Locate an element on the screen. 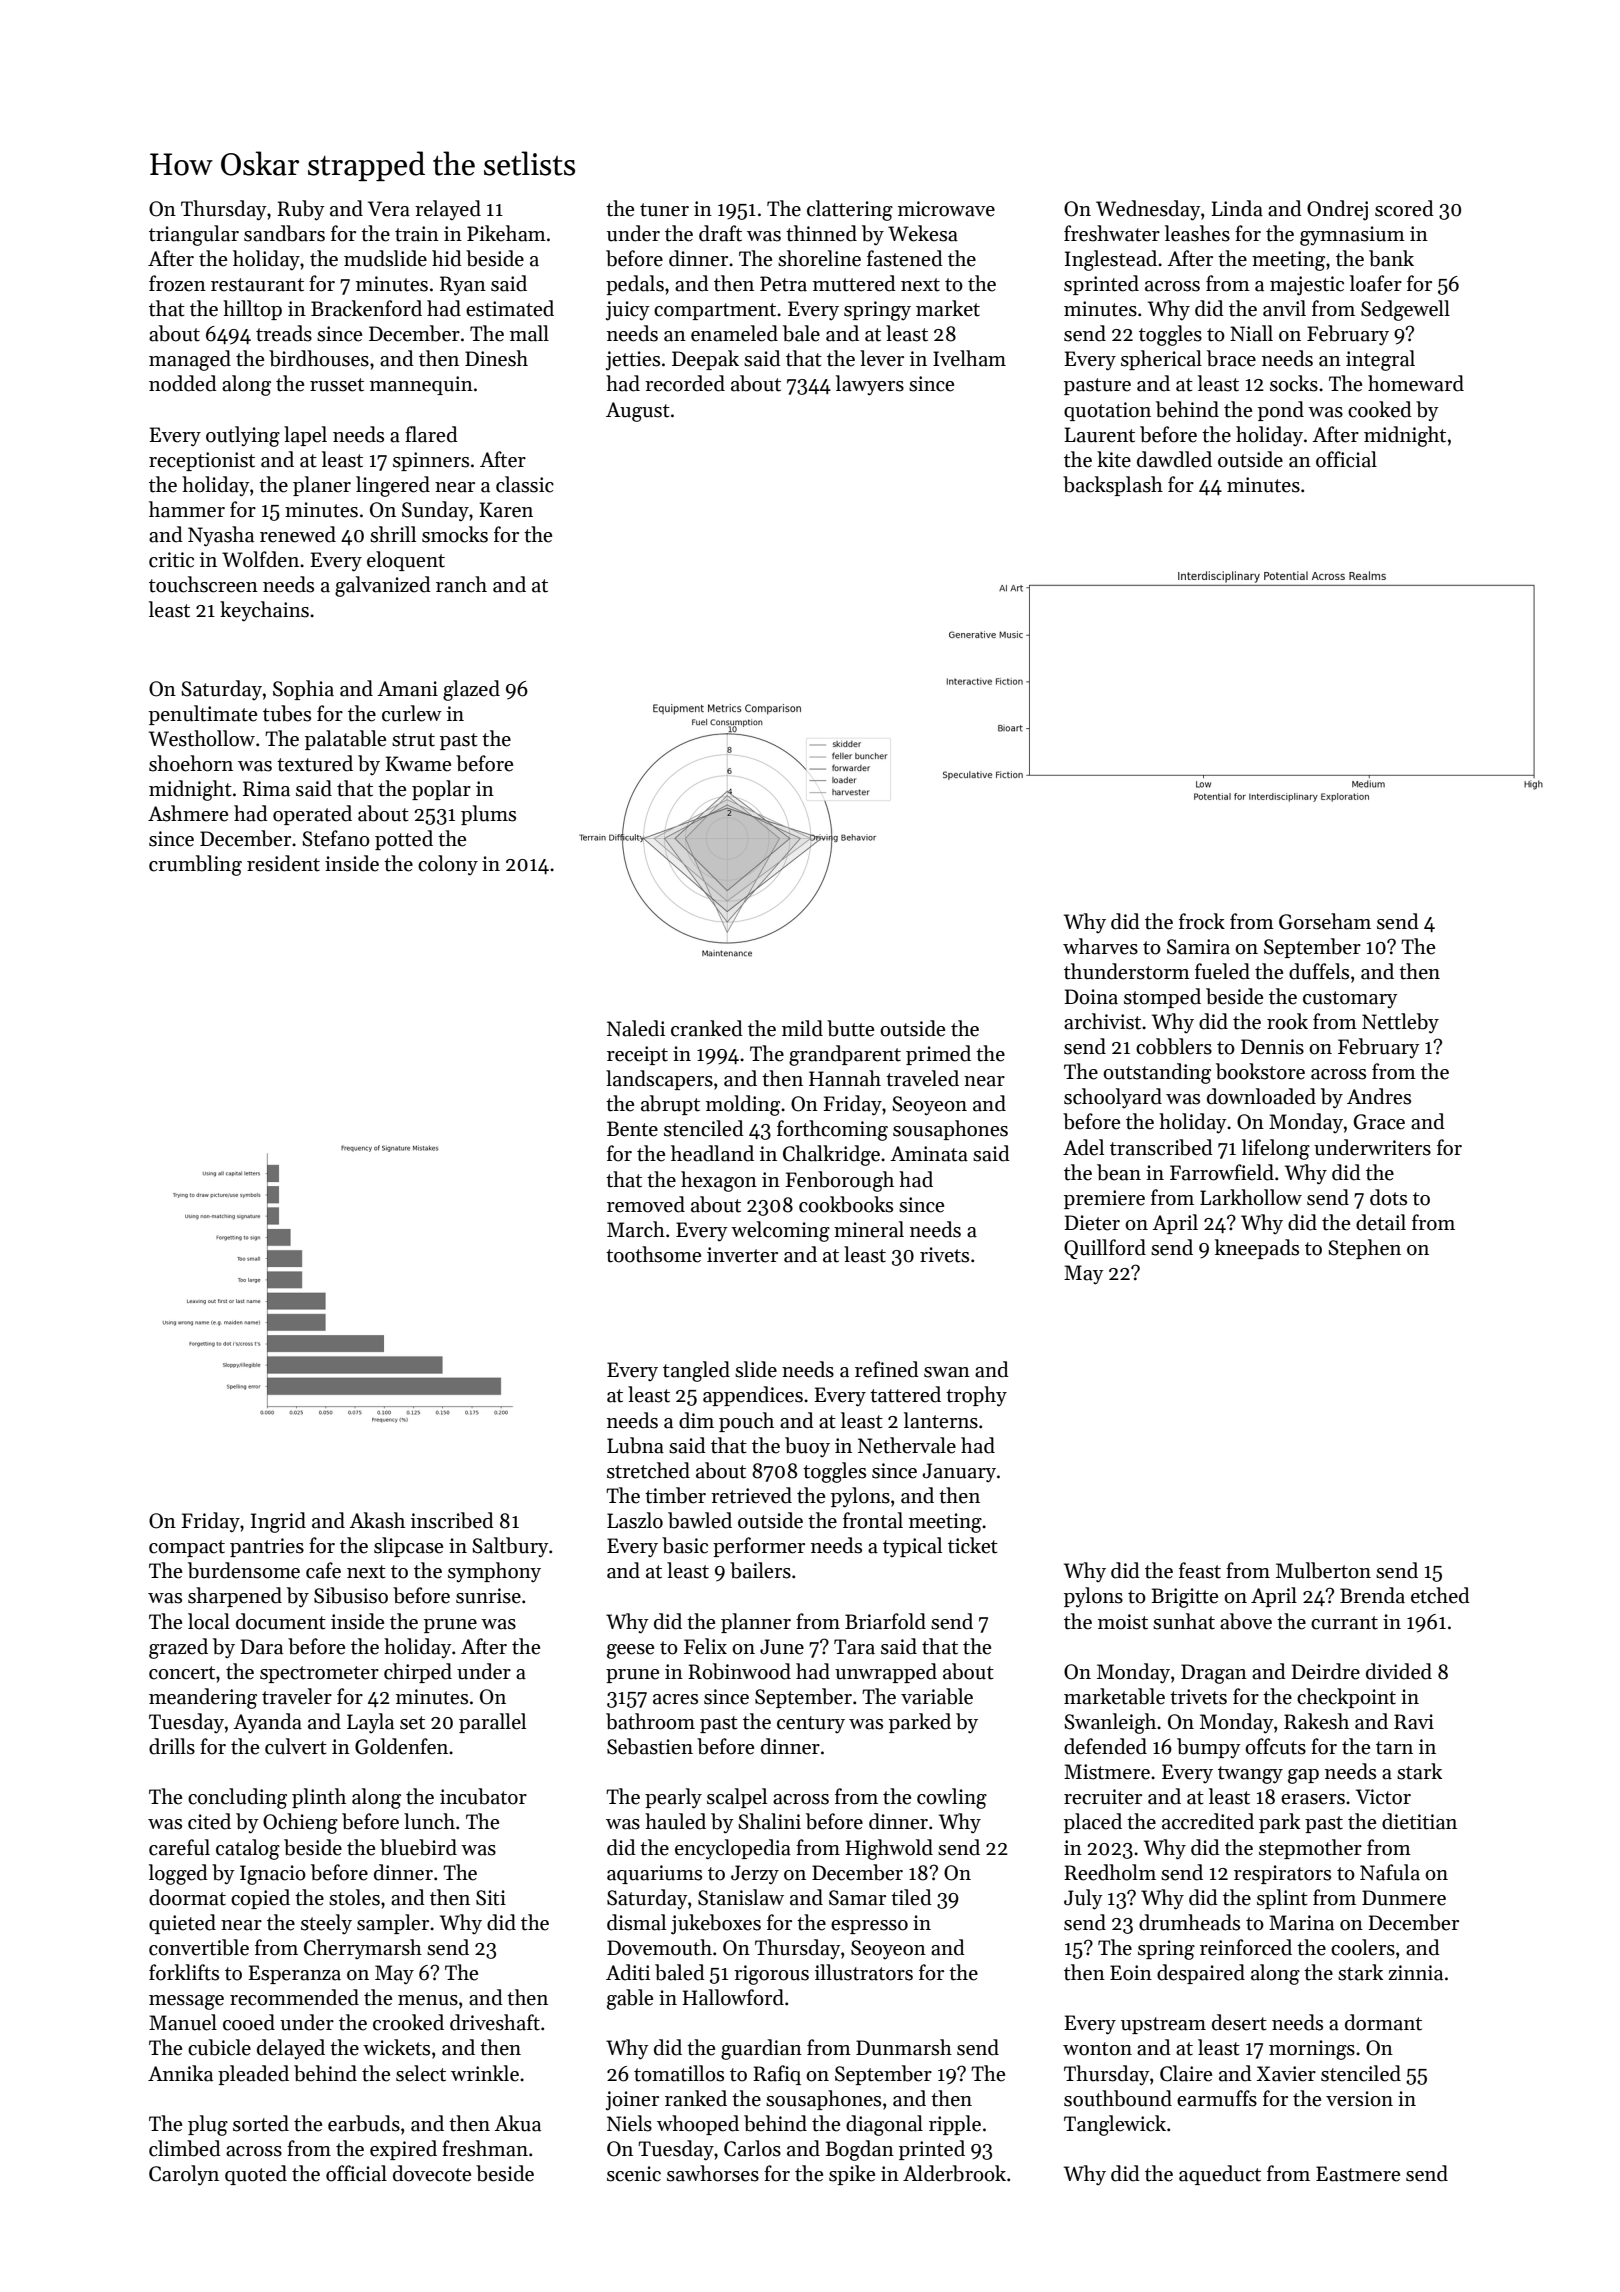 The width and height of the screenshot is (1620, 2292). frock is located at coordinates (1202, 921).
